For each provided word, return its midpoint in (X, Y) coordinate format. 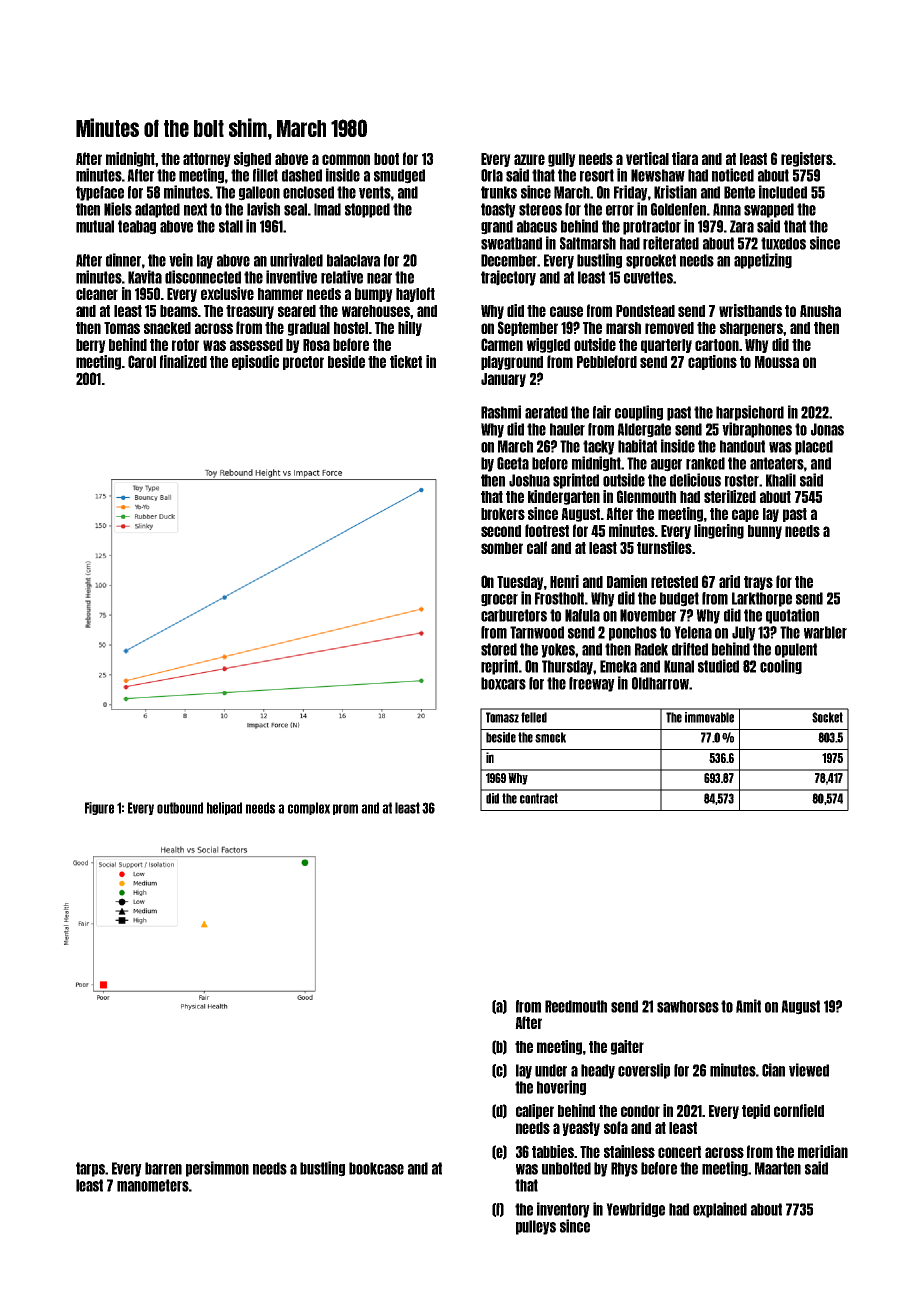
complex (309, 808)
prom (345, 809)
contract (539, 798)
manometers (153, 1185)
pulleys (536, 1227)
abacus (537, 226)
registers (807, 159)
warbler (825, 632)
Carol (142, 361)
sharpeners (752, 329)
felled (534, 717)
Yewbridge (635, 1210)
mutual (95, 226)
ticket (406, 361)
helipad (224, 808)
